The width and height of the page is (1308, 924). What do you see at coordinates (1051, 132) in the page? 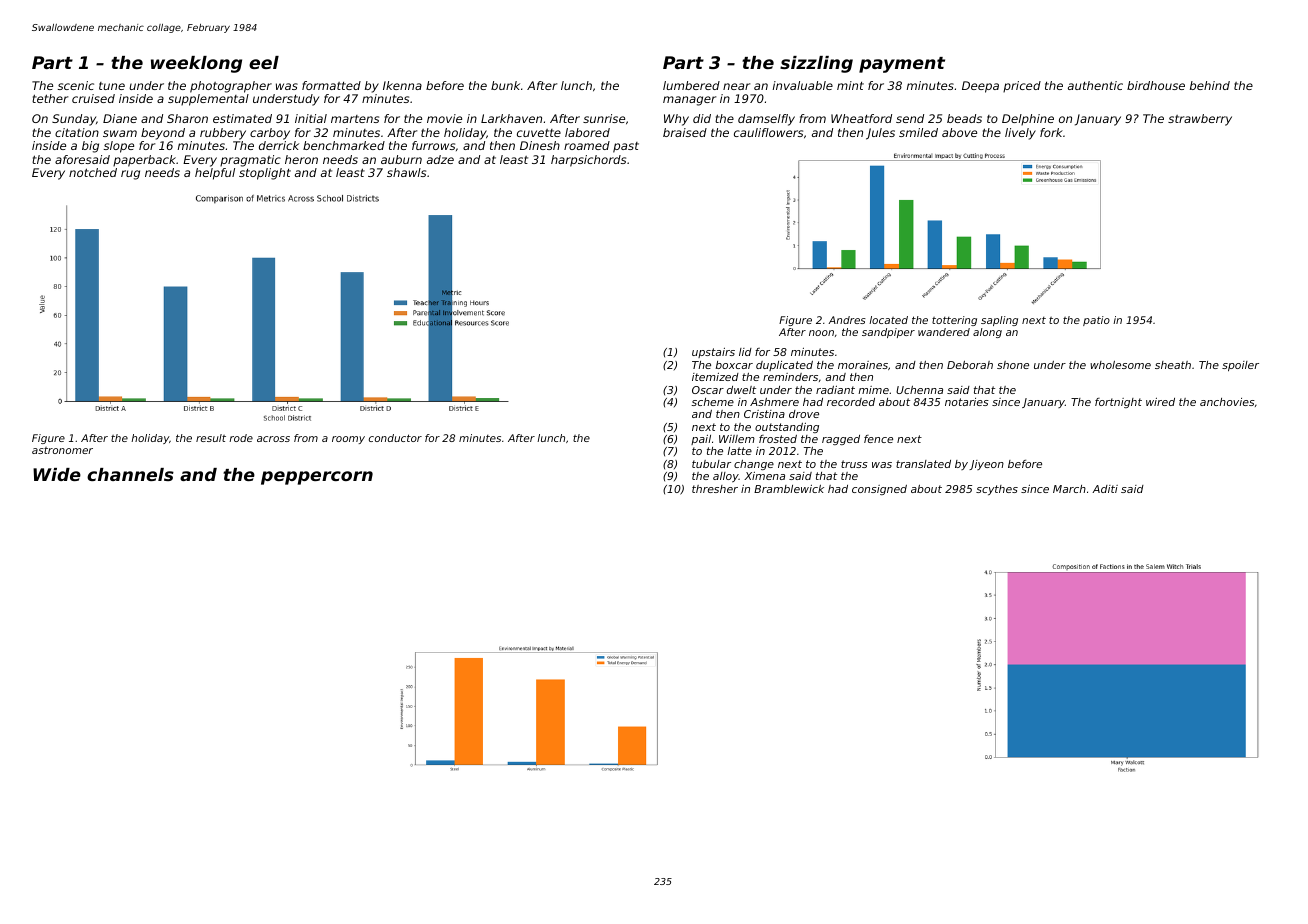
I see `fork` at bounding box center [1051, 132].
